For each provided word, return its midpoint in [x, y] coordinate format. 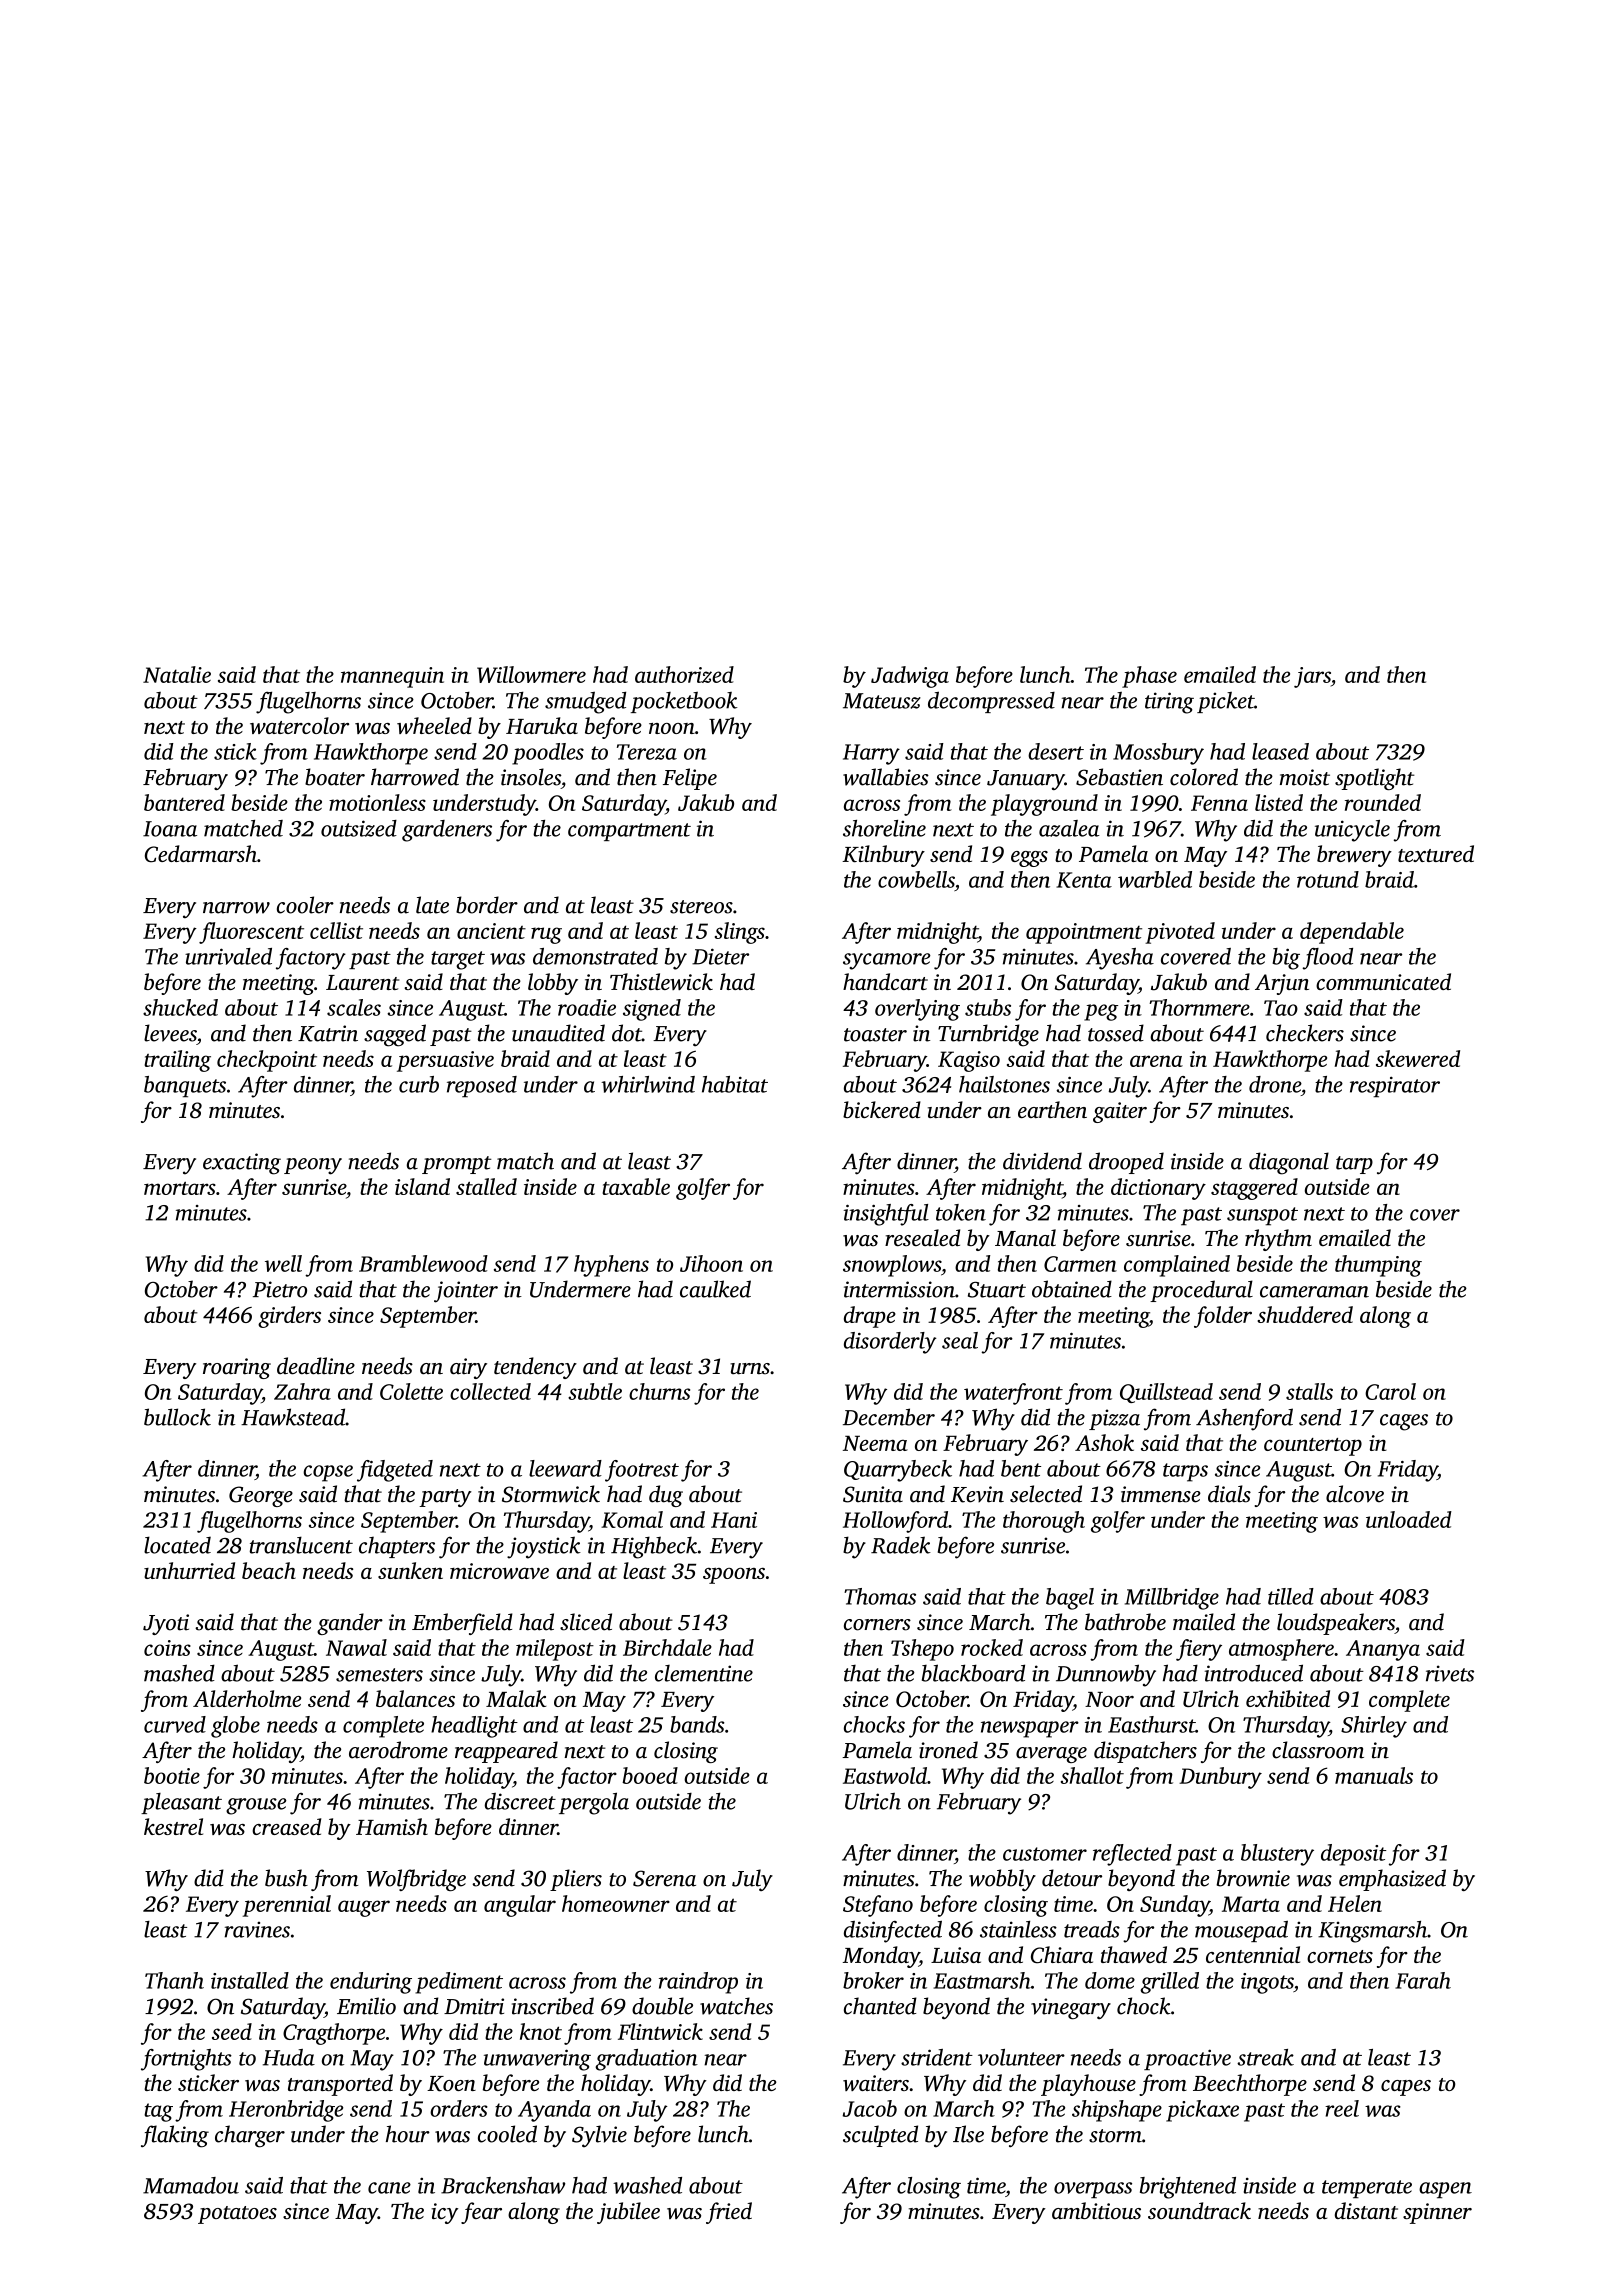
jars [1312, 677]
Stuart [997, 1290]
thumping [1378, 1266]
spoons [734, 1575]
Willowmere [531, 674]
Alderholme [247, 1698]
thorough [1044, 1522]
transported [340, 2085]
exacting [242, 1164]
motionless [377, 802]
